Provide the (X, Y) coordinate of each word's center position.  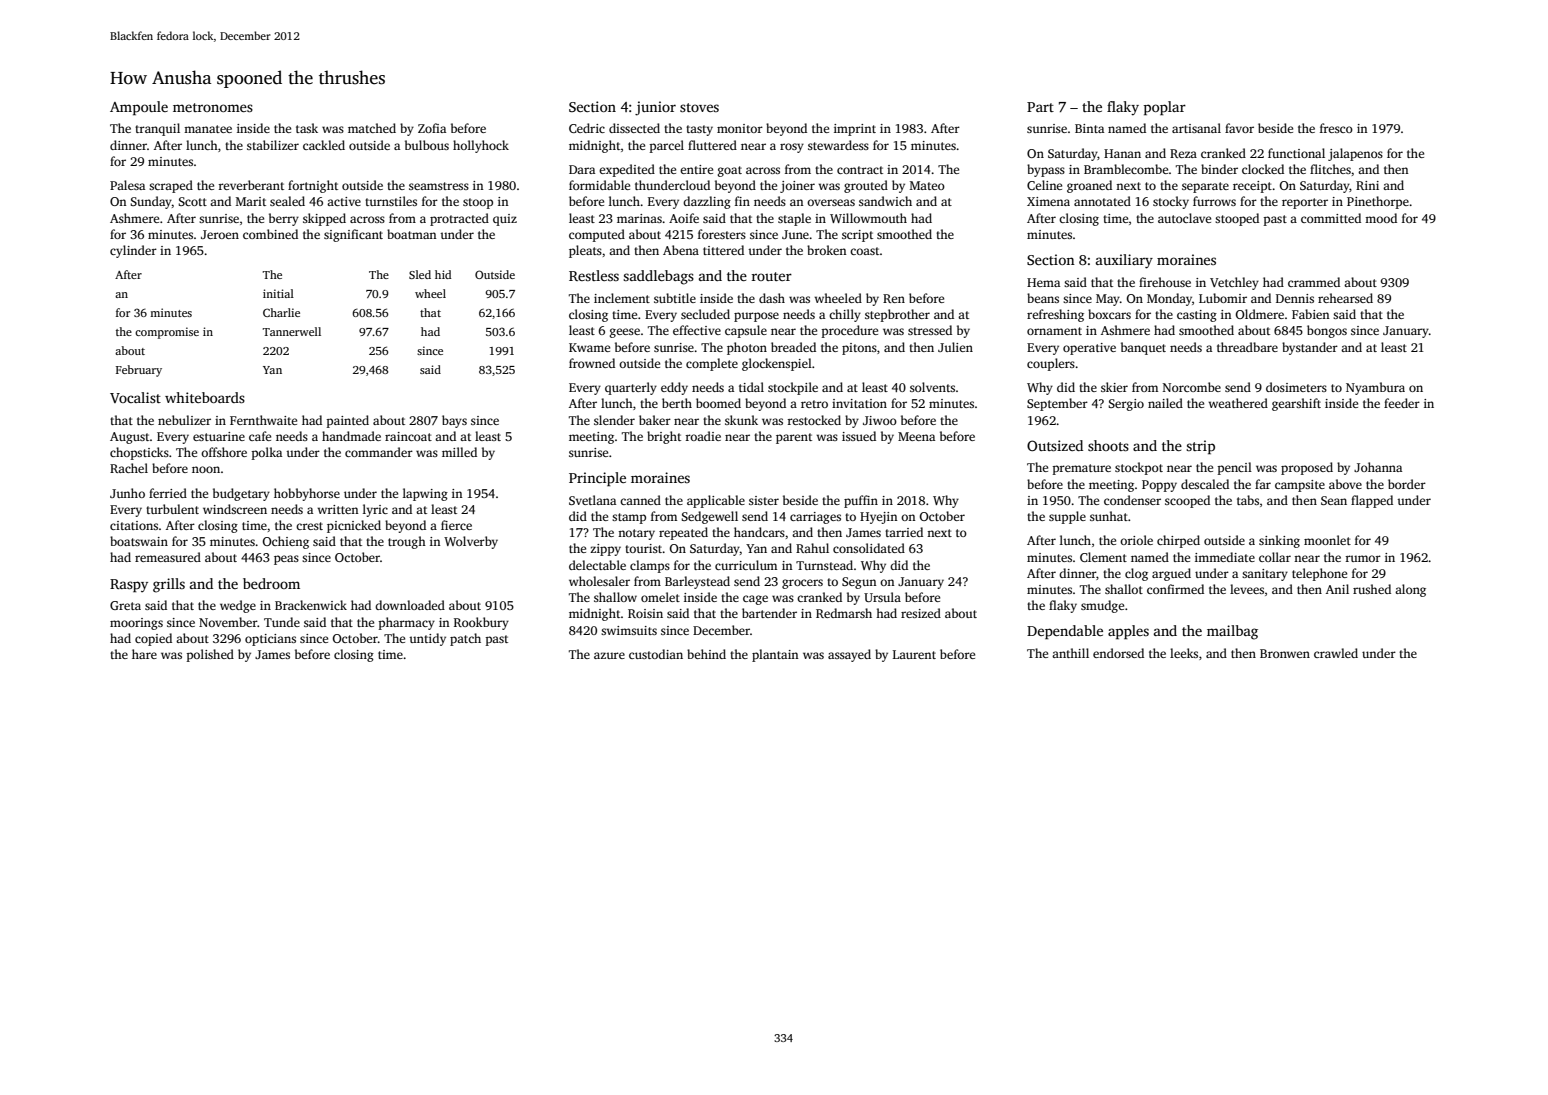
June (795, 234)
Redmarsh (844, 613)
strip (1200, 447)
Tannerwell (292, 331)
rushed (1372, 589)
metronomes (213, 107)
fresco (1336, 128)
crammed (1314, 282)
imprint (855, 130)
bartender (769, 613)
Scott (192, 201)
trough (407, 542)
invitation (859, 403)
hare (144, 654)
